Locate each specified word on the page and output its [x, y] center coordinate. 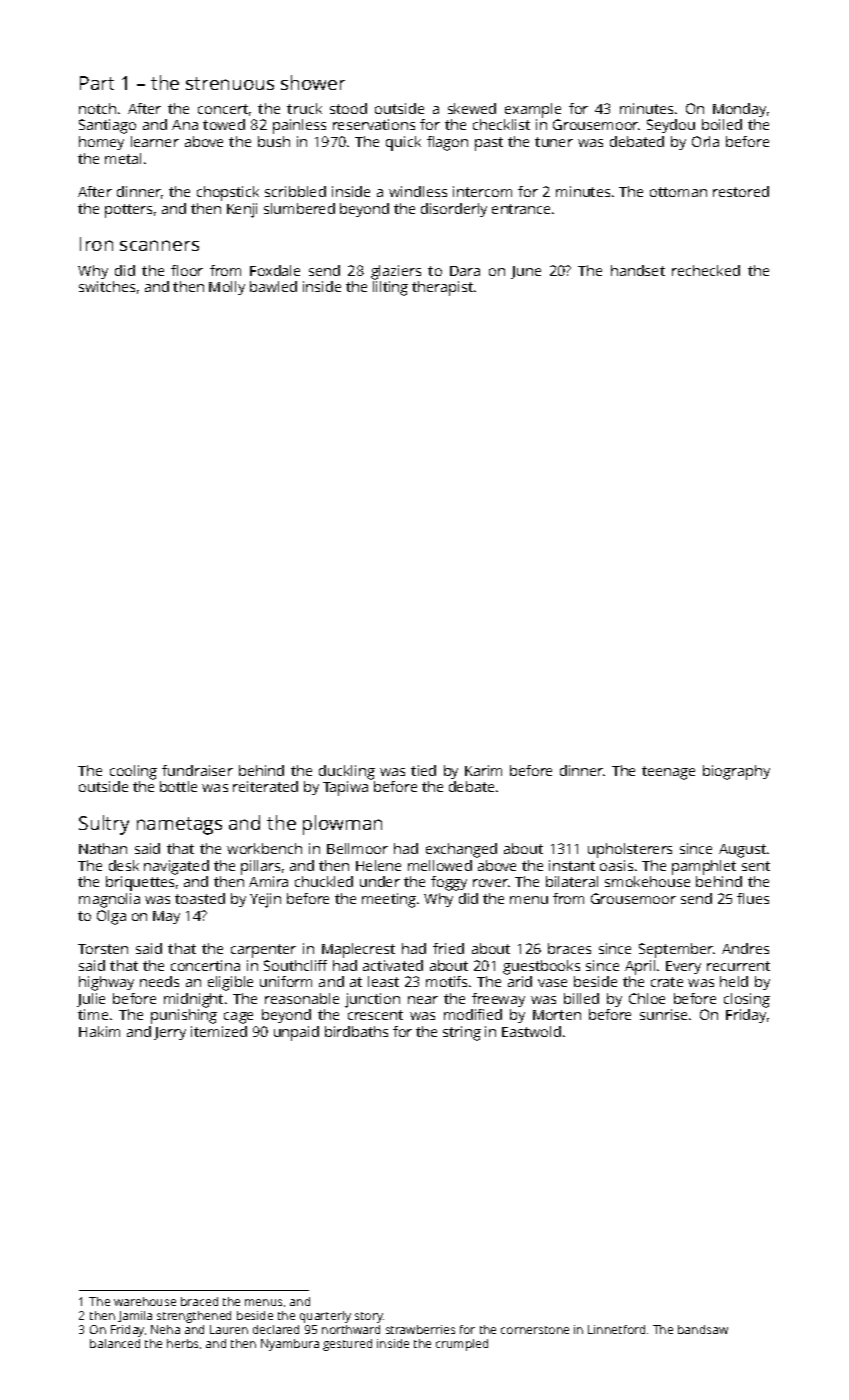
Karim [483, 770]
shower [313, 82]
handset [638, 270]
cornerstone [535, 1330]
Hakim [99, 1031]
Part [97, 83]
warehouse [145, 1301]
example [533, 110]
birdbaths [356, 1031]
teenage [668, 773]
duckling [347, 772]
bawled [273, 286]
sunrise [663, 1014]
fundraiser [197, 770]
